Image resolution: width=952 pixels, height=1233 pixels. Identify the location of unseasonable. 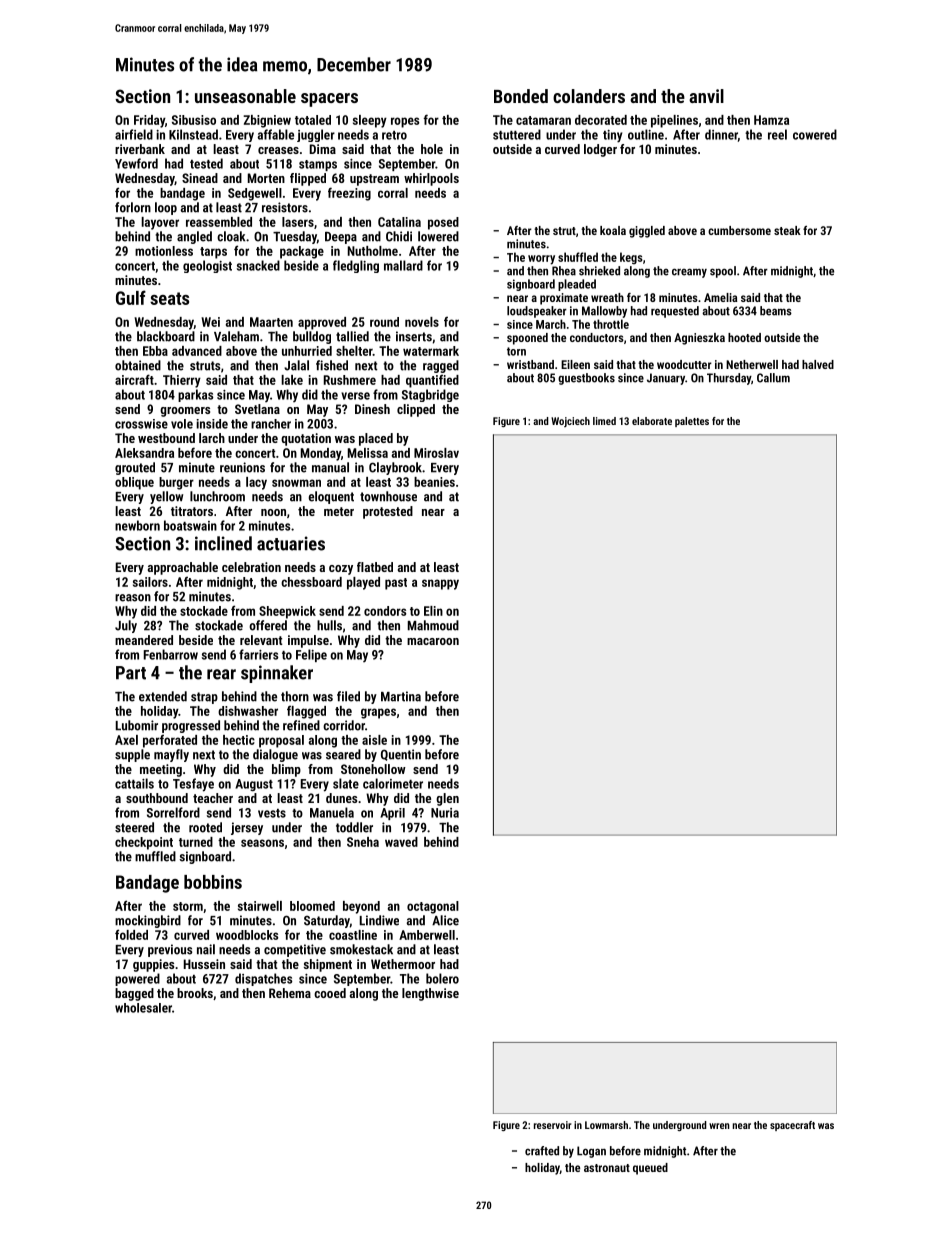
(245, 96).
